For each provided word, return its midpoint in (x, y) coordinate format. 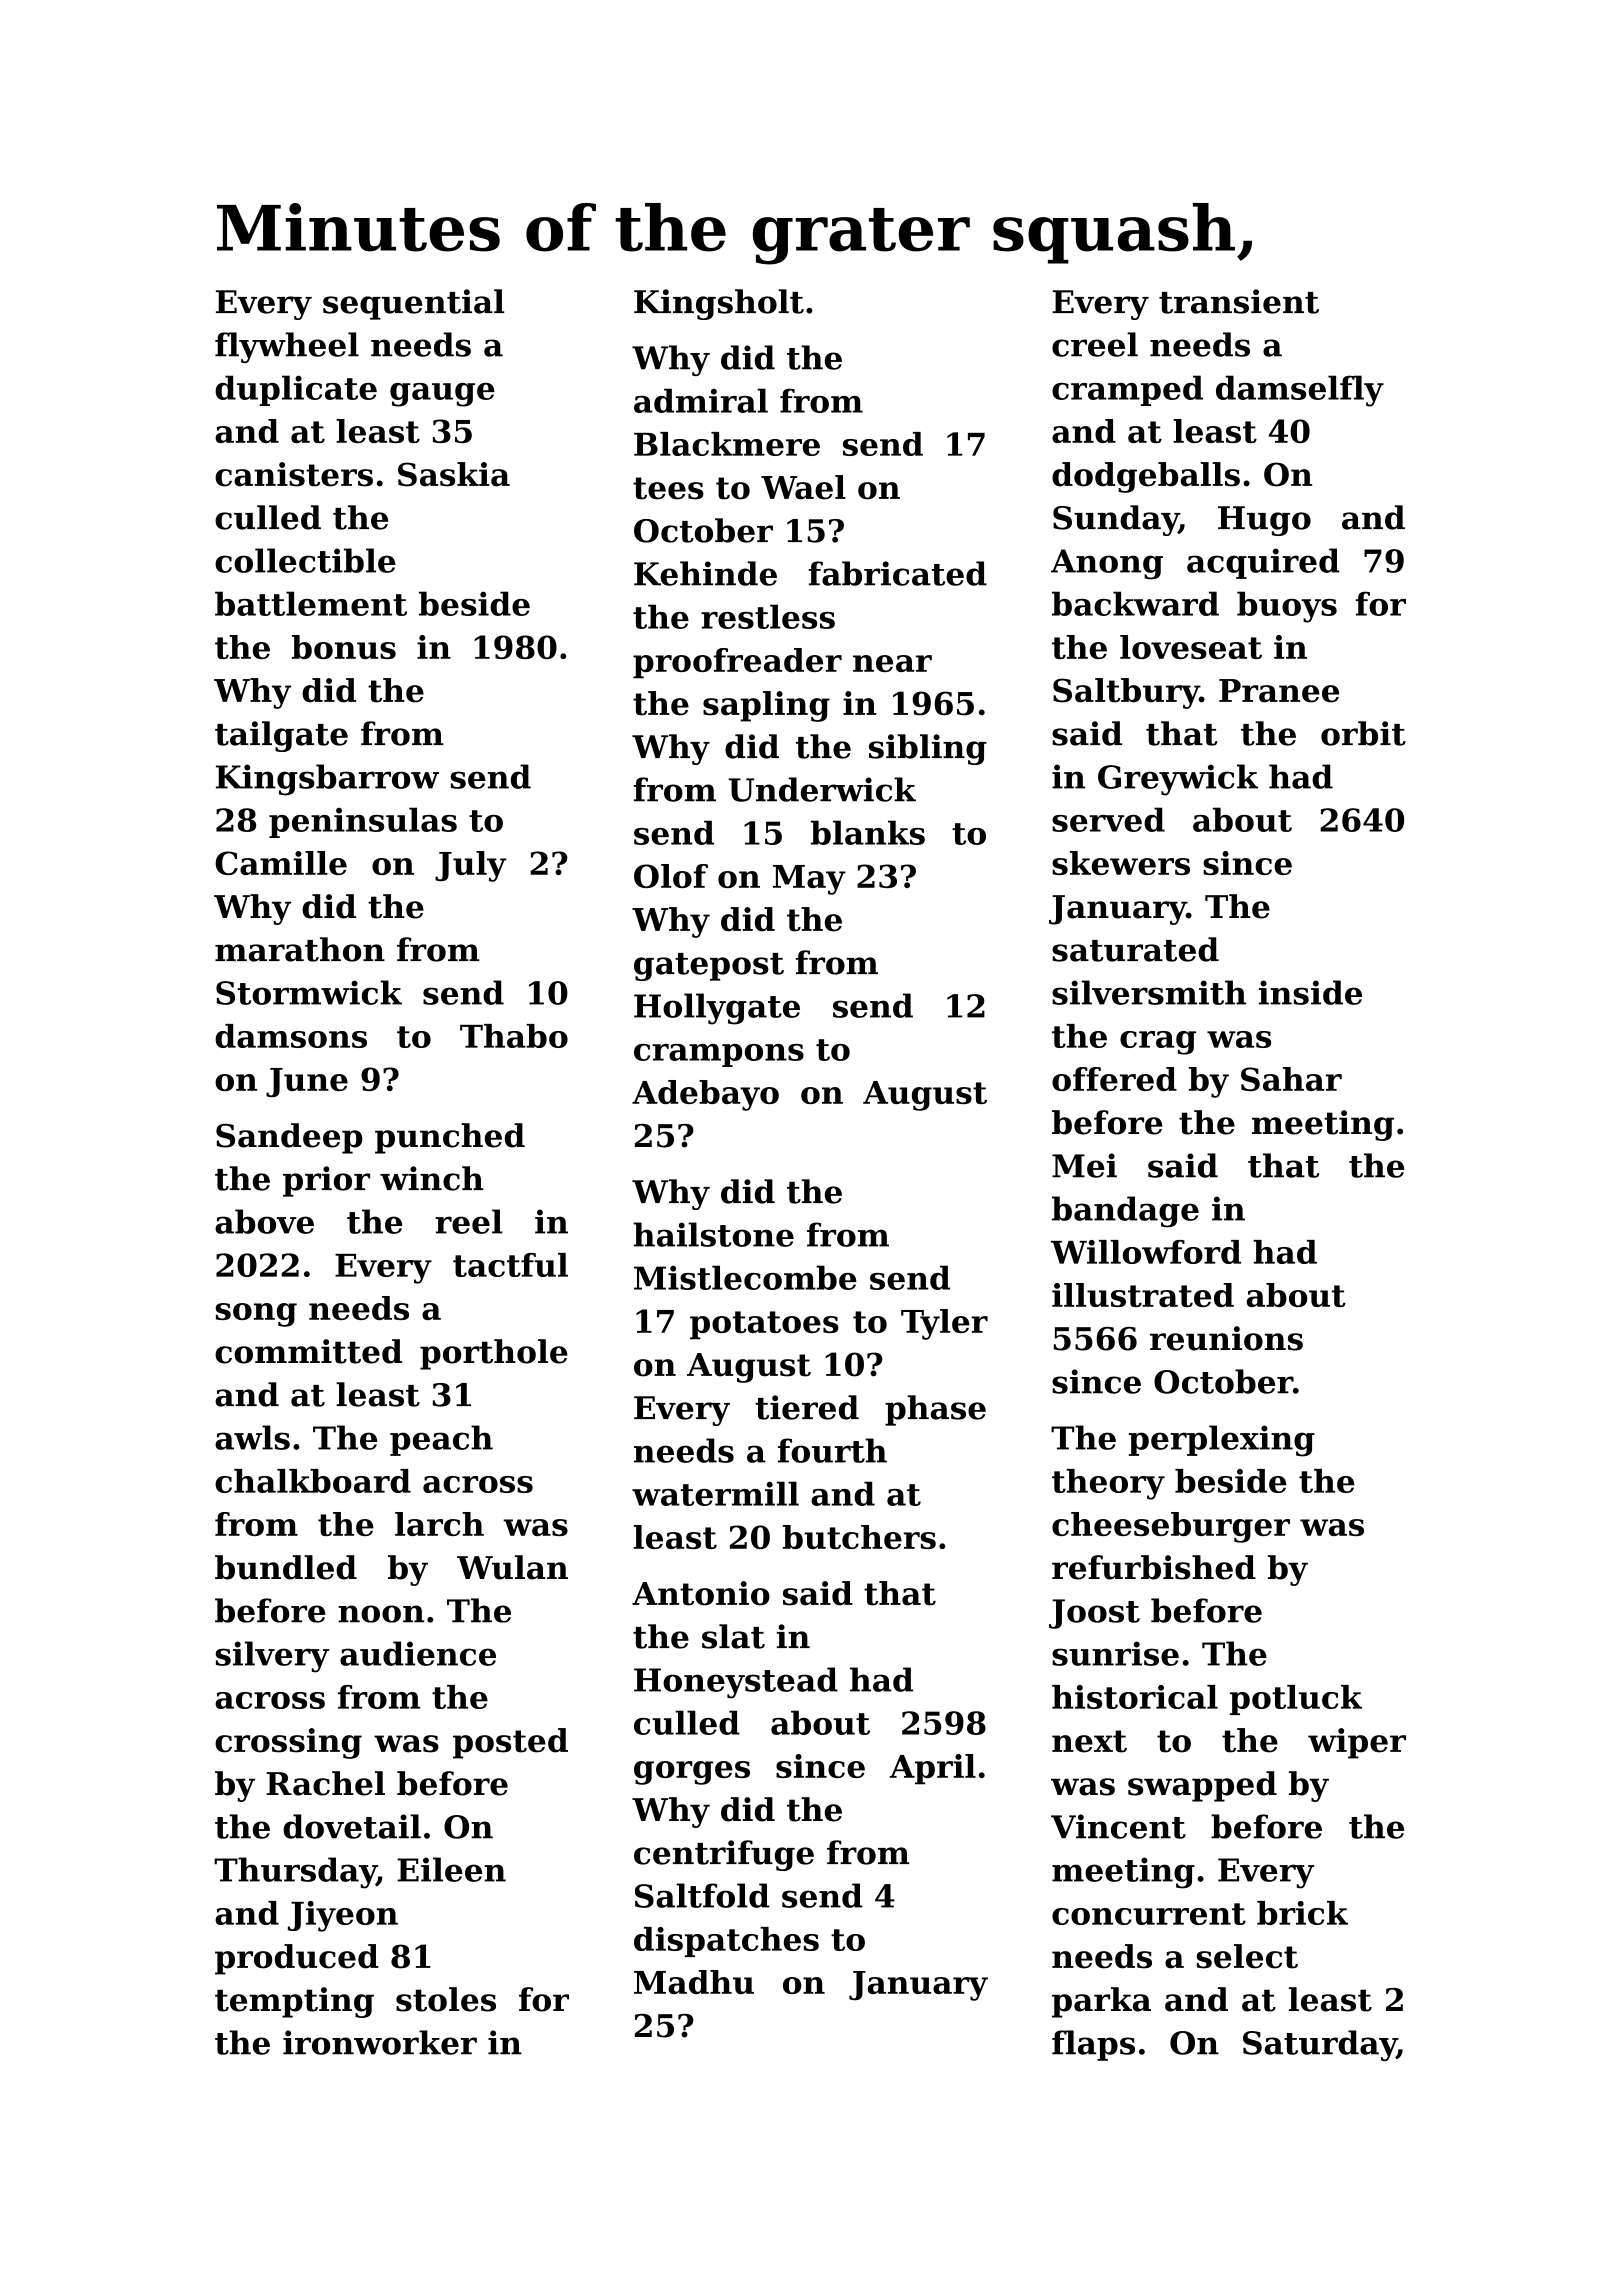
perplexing (1222, 1441)
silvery (272, 1657)
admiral (701, 400)
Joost (1094, 1614)
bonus (344, 647)
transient (1239, 301)
